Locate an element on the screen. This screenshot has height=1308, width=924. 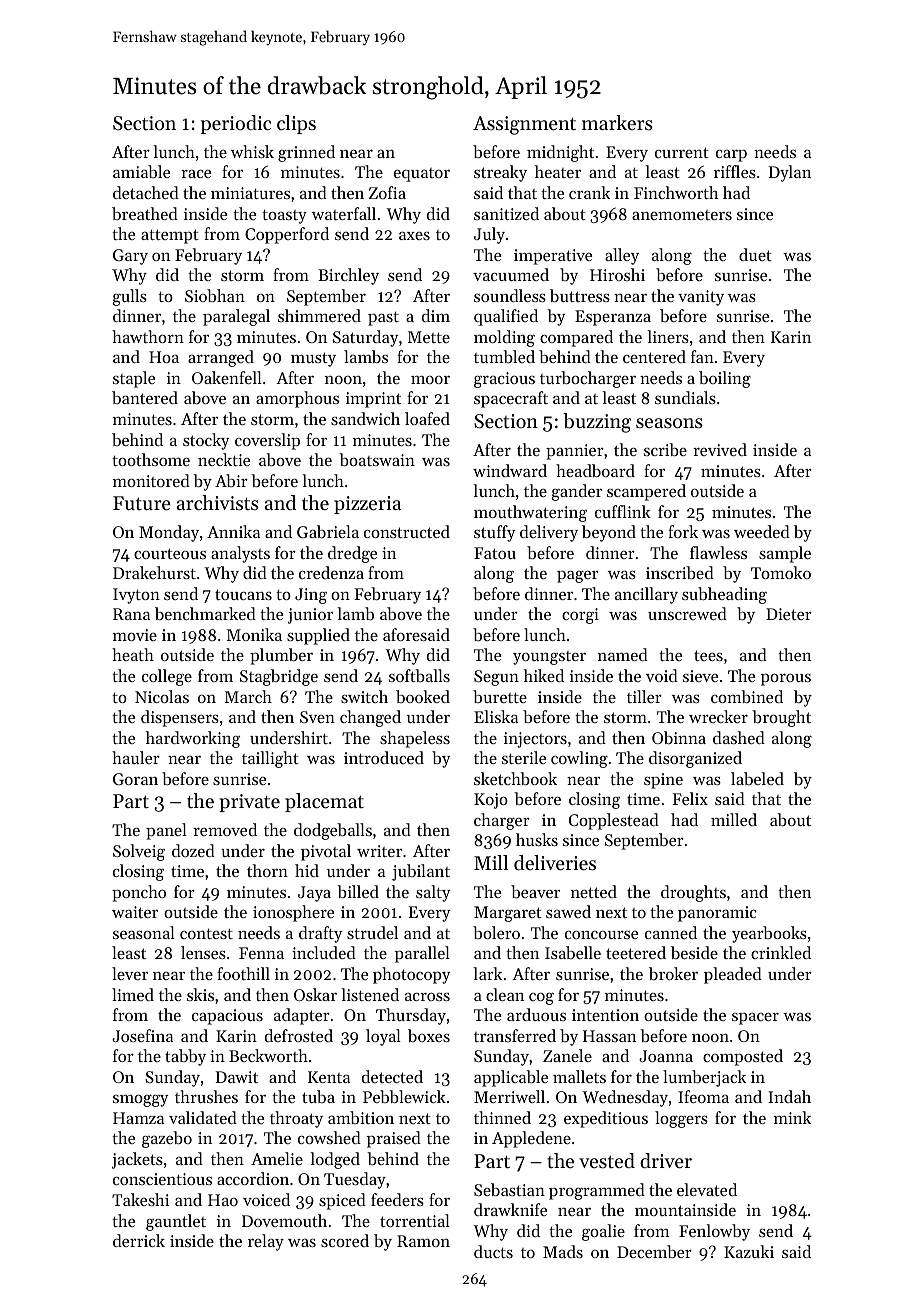
periodic is located at coordinates (236, 124).
